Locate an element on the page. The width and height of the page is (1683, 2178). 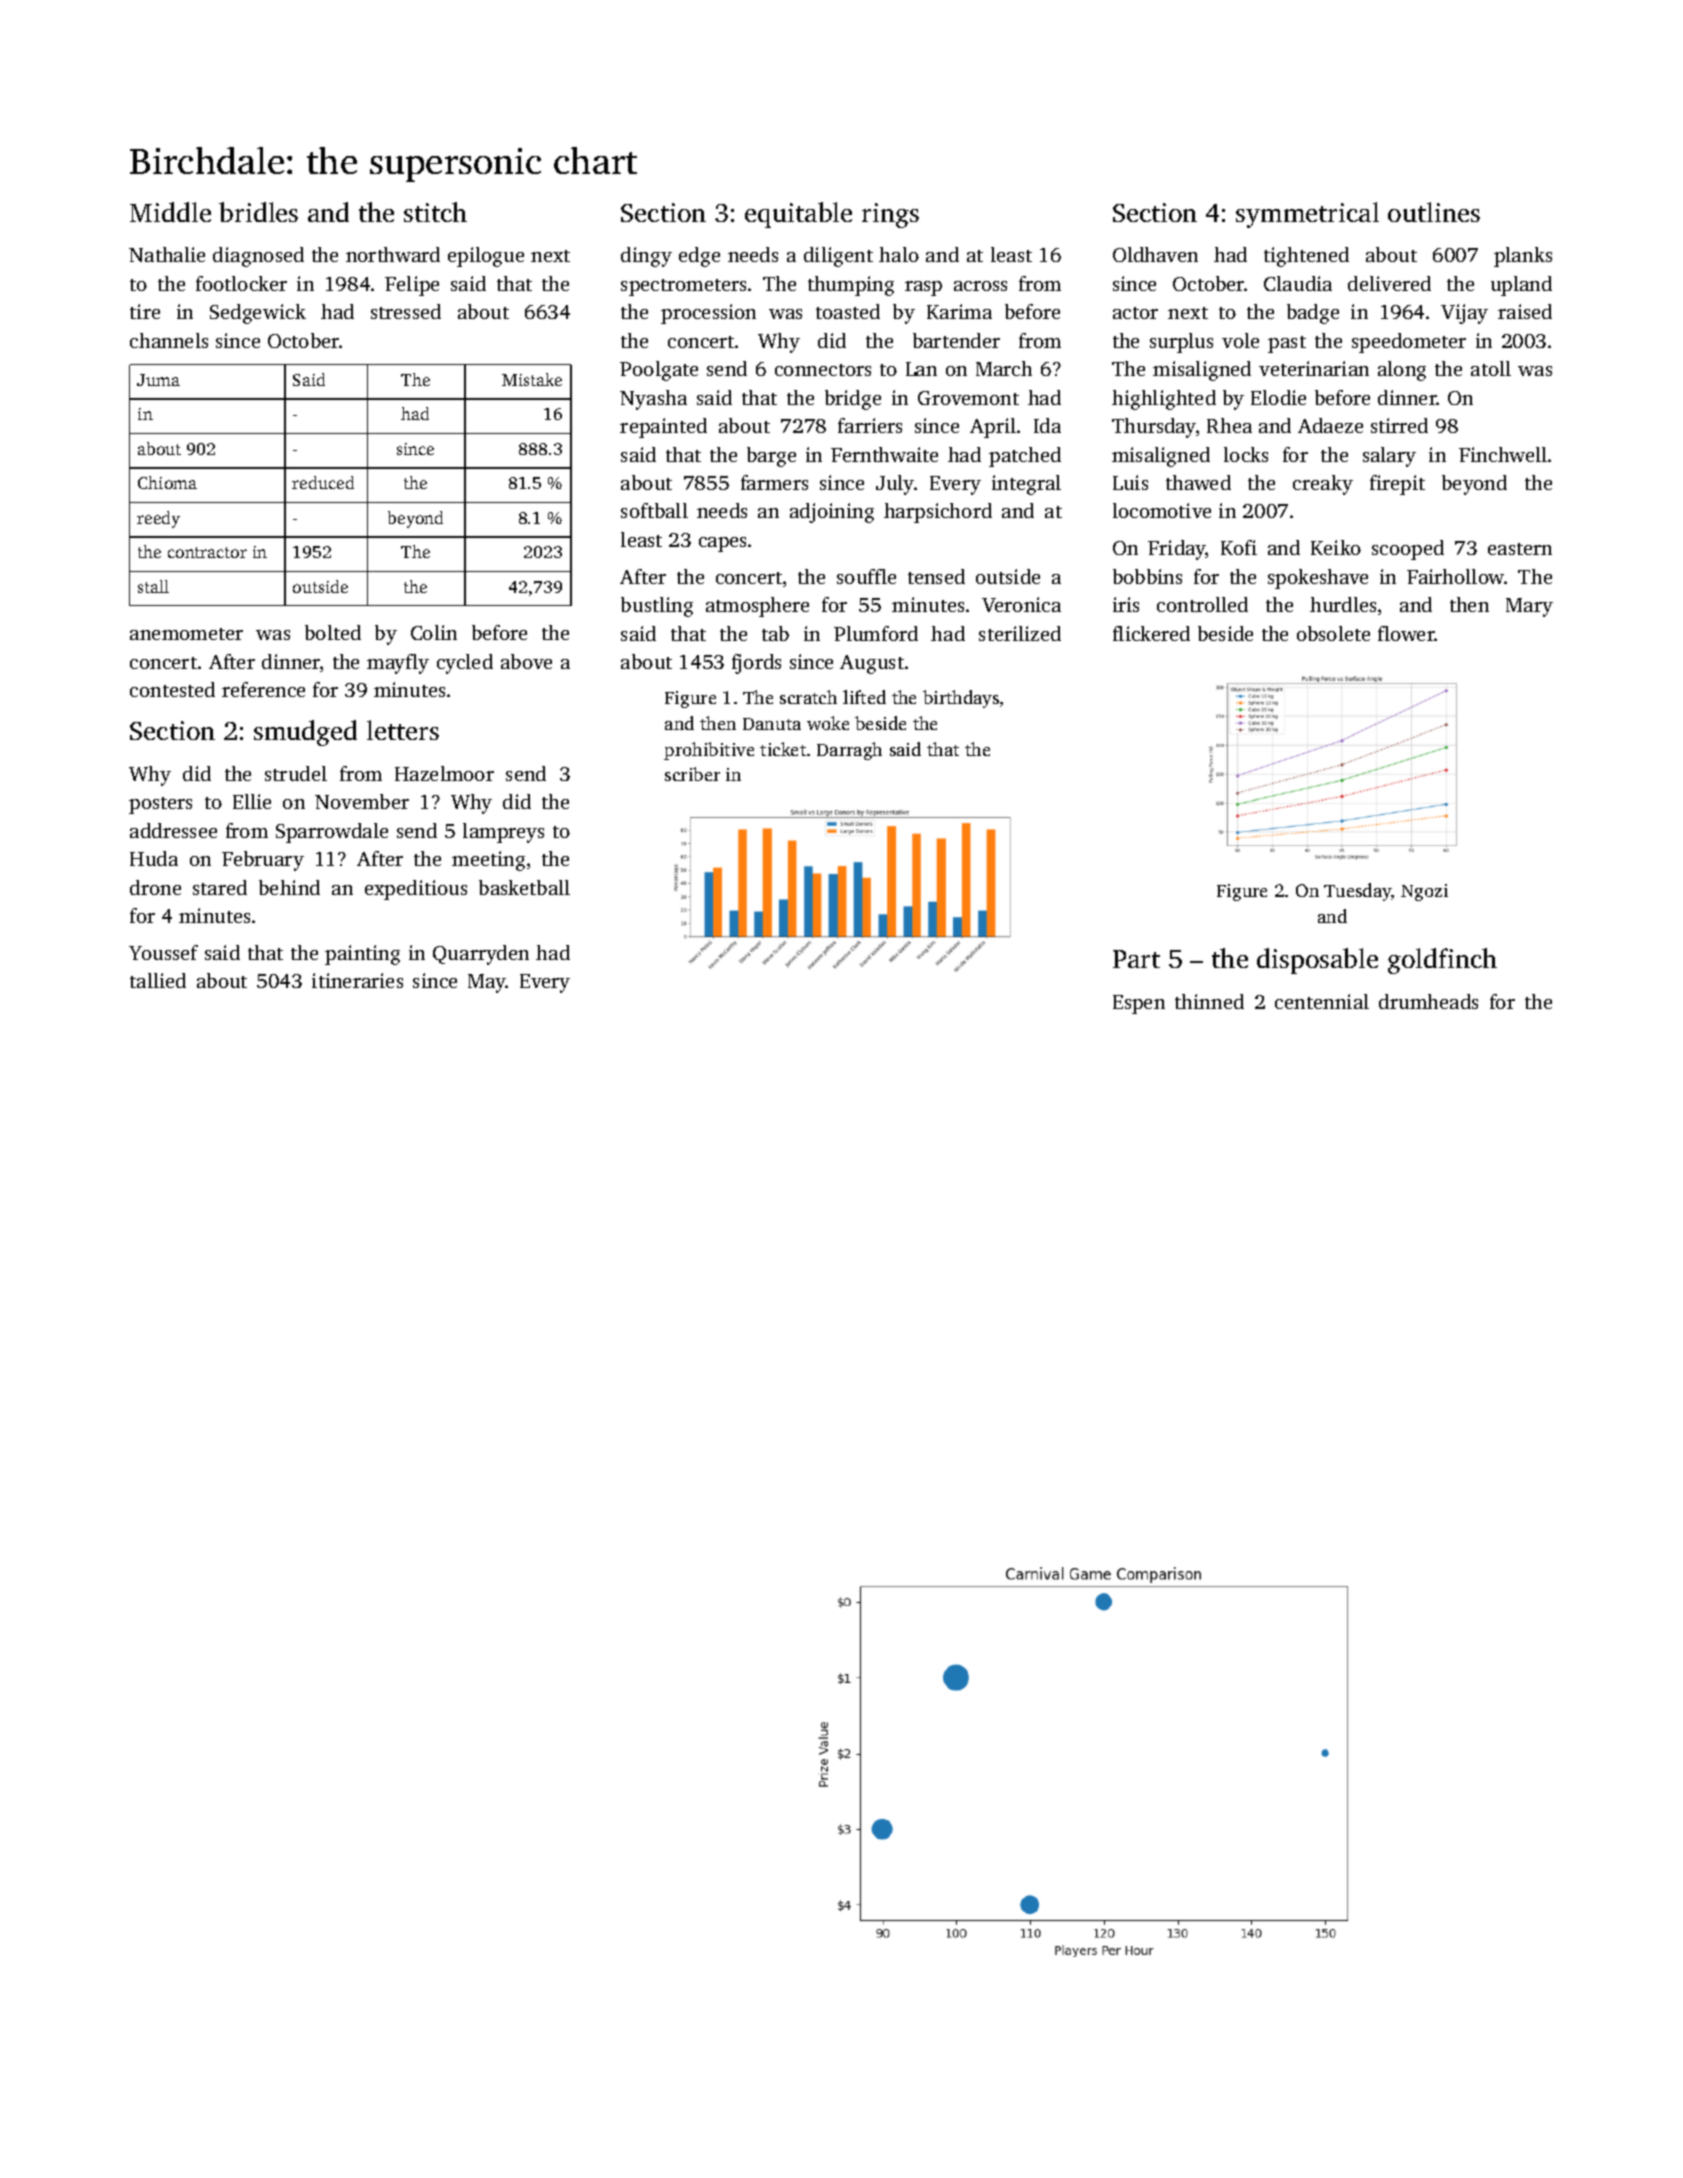
capes is located at coordinates (722, 544).
